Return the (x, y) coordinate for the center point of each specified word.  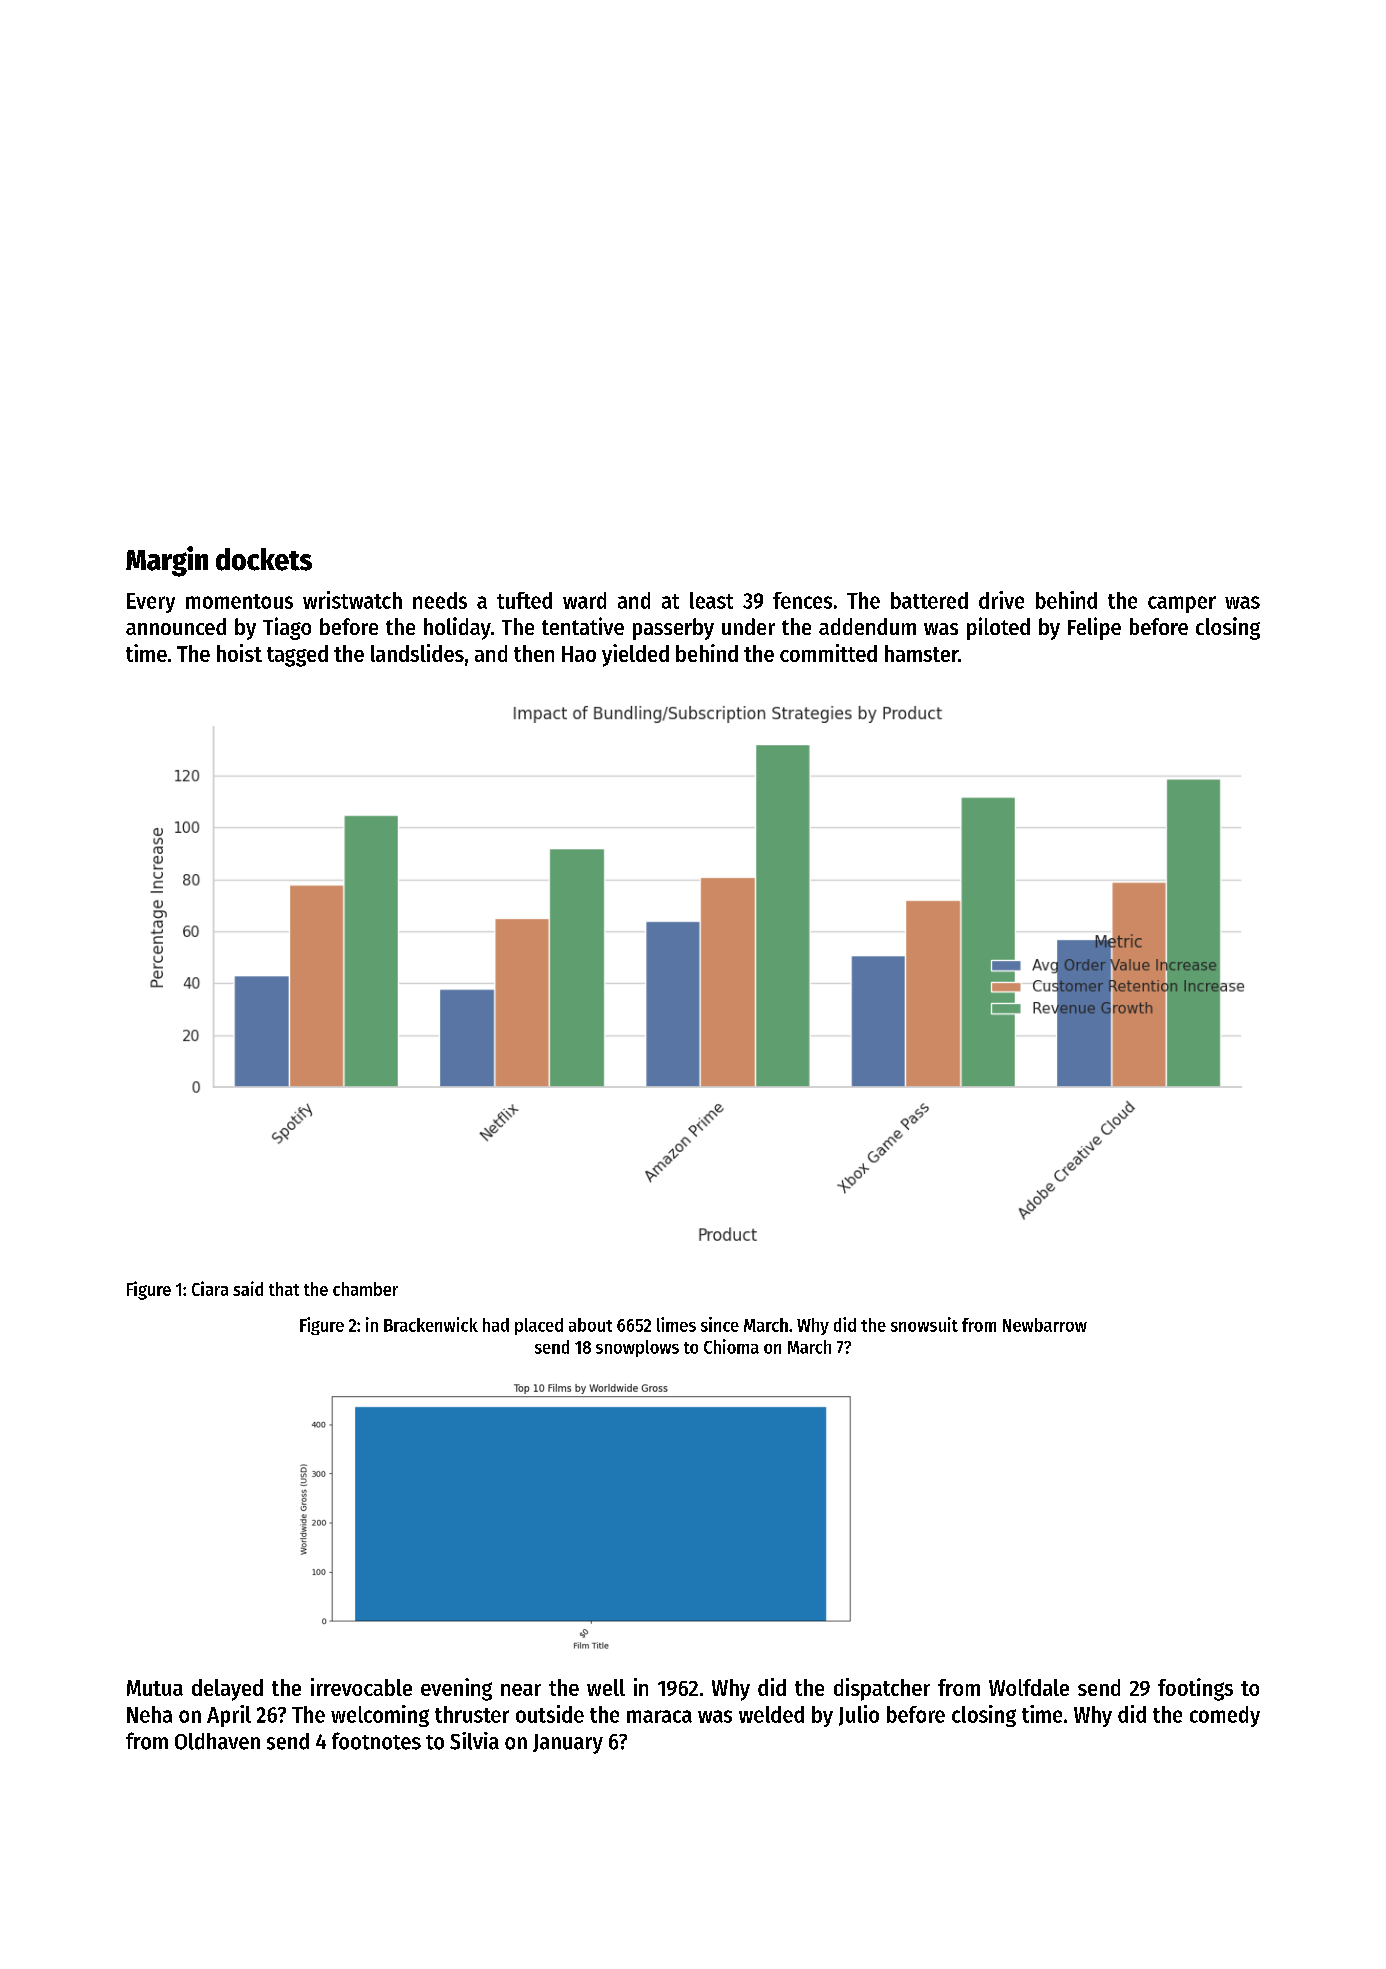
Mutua (155, 1688)
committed (828, 653)
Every (151, 603)
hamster (921, 653)
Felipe (1094, 628)
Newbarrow (1045, 1325)
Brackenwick (431, 1324)
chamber (365, 1289)
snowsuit (924, 1324)
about (590, 1325)
